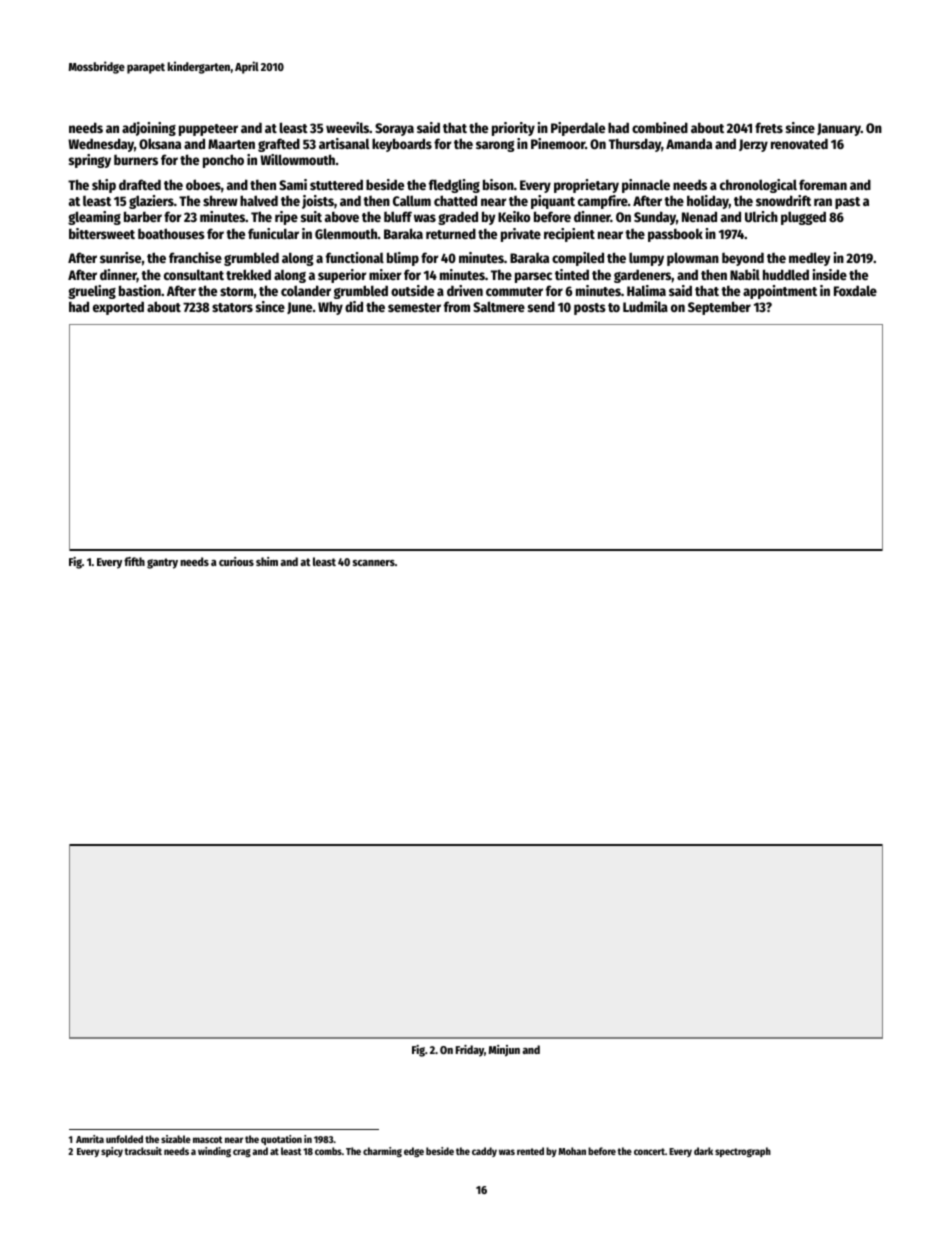  I want to click on grafted, so click(279, 145).
